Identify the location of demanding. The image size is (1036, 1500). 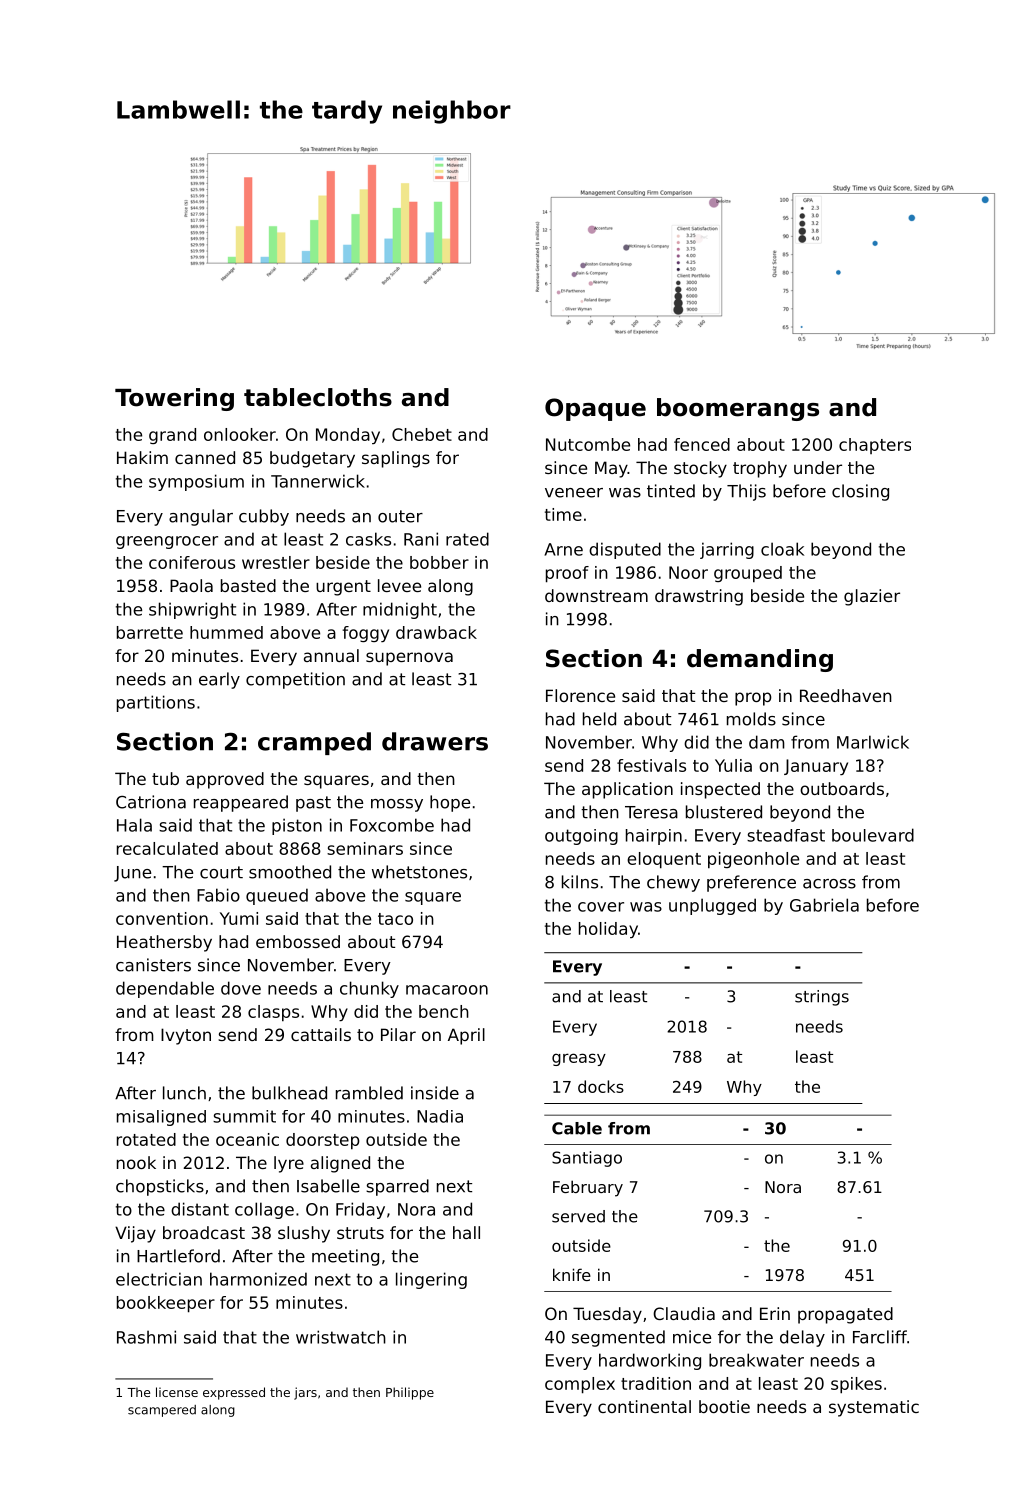
(760, 660).
